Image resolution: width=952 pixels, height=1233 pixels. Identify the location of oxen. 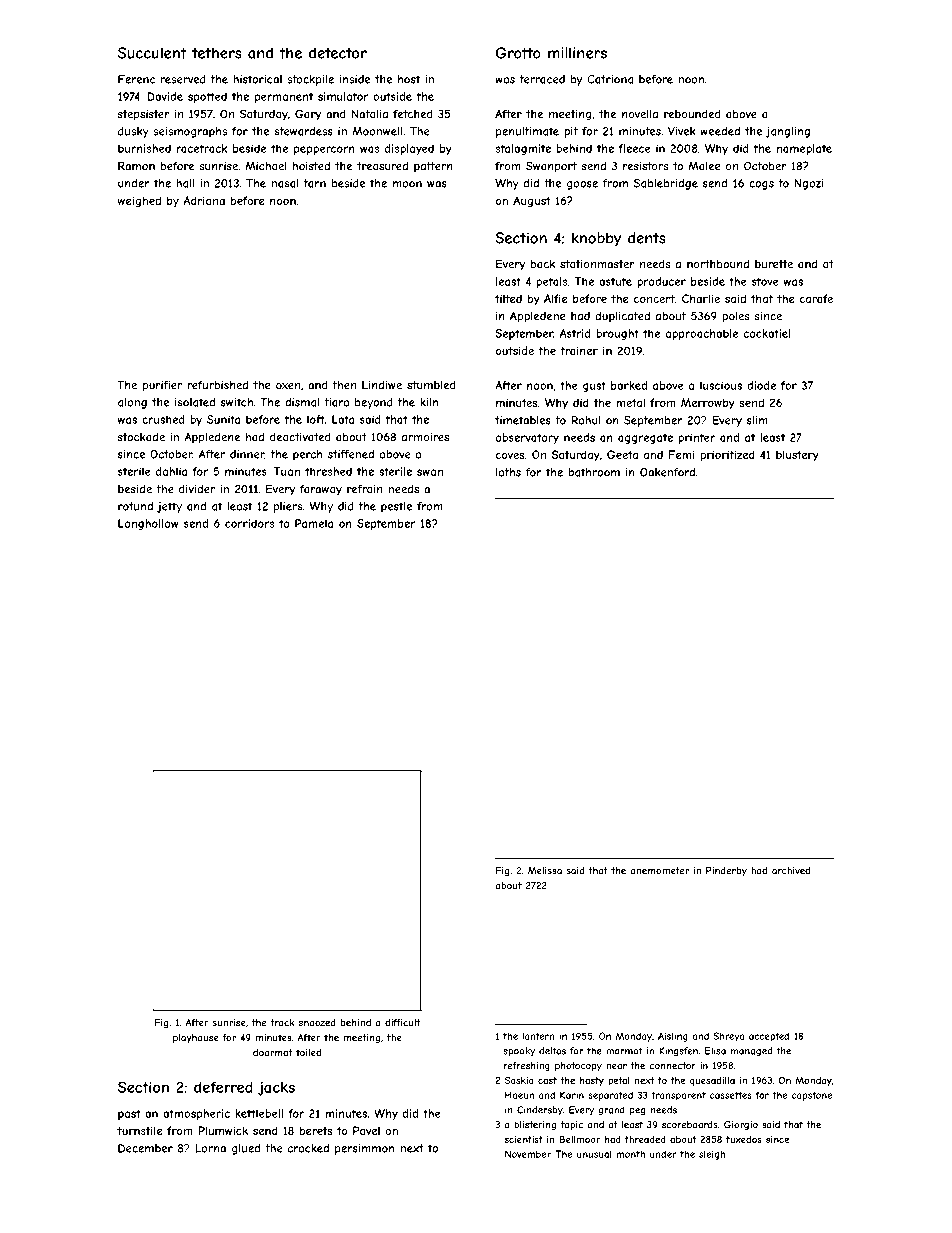
(288, 386).
